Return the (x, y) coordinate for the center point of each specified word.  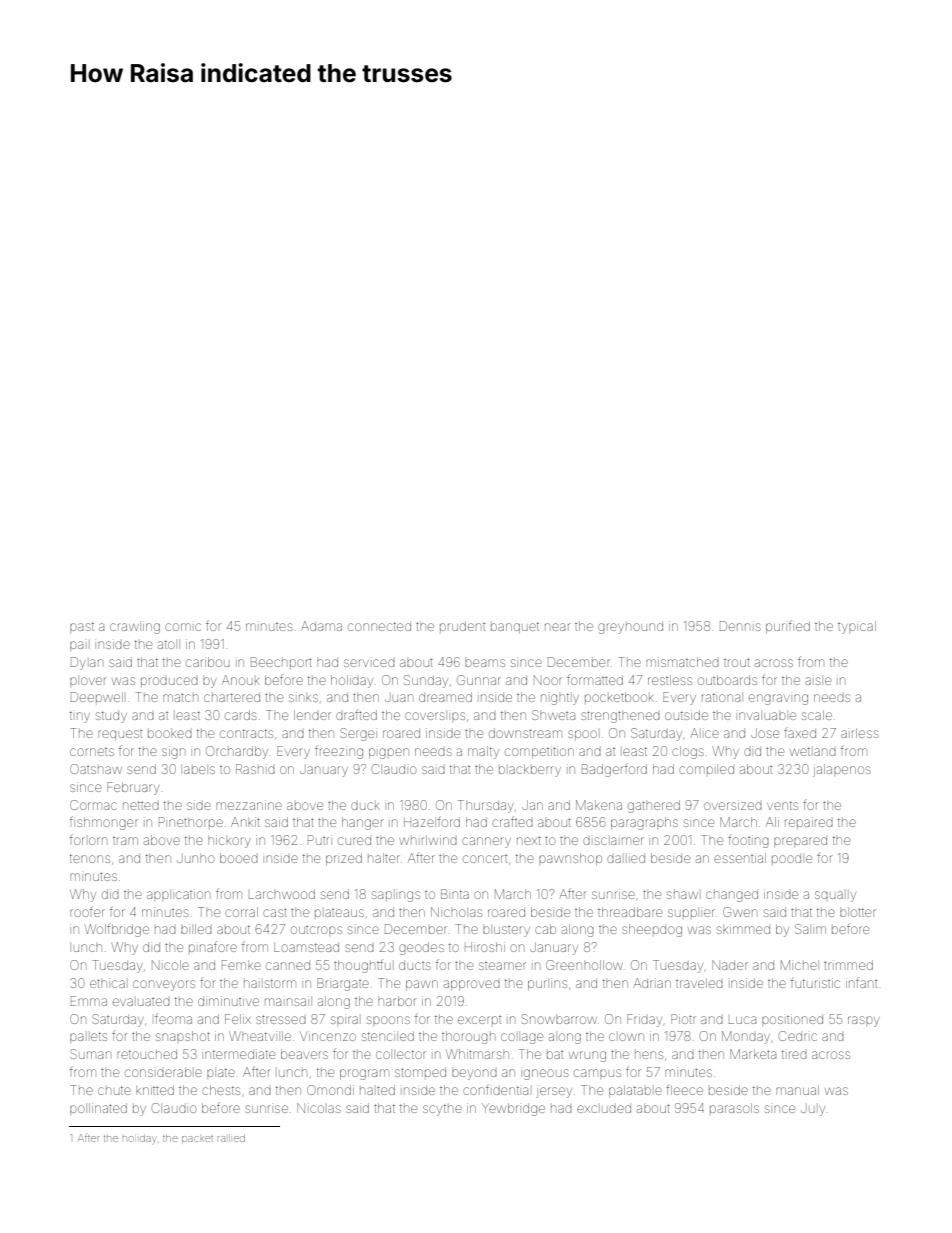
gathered (654, 806)
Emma (89, 1001)
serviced (369, 663)
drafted (356, 715)
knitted (155, 1090)
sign (173, 752)
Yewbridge (513, 1109)
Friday (644, 1020)
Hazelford (432, 821)
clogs (688, 752)
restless (670, 680)
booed (239, 858)
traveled (699, 983)
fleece (684, 1090)
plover (88, 681)
